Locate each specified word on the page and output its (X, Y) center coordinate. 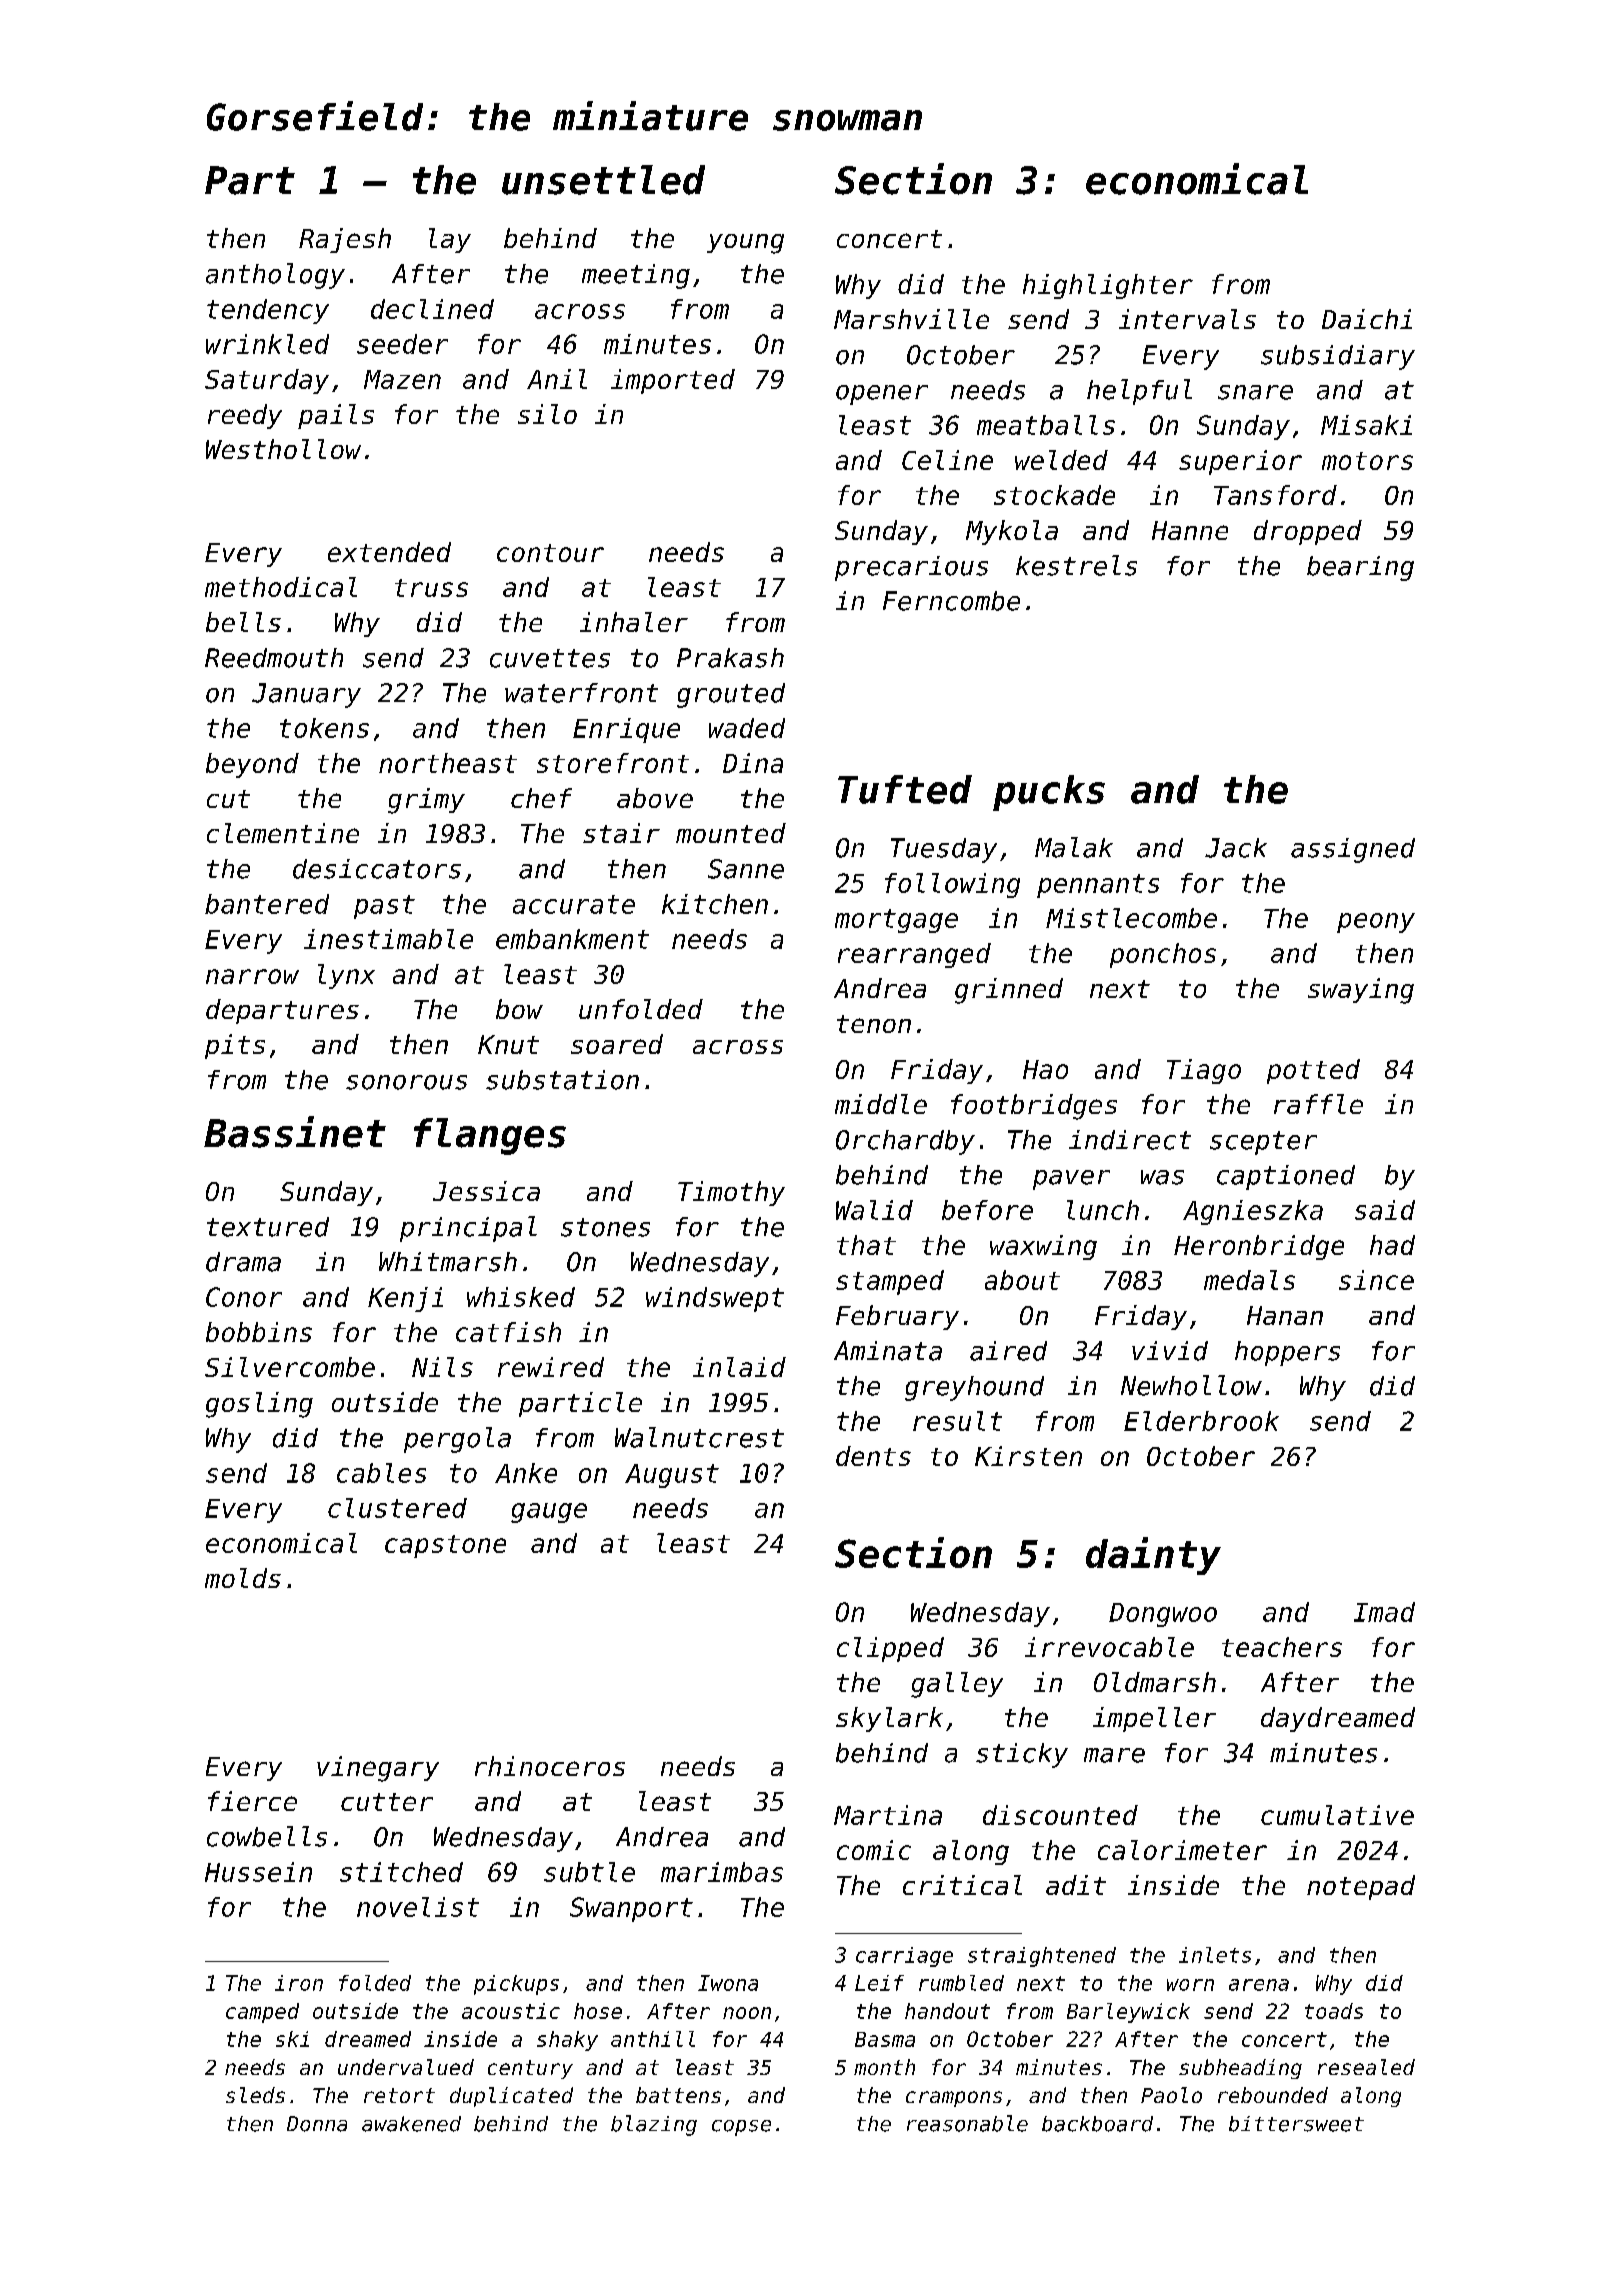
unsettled (603, 180)
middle (881, 1104)
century (530, 2069)
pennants (1098, 886)
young (745, 244)
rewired (551, 1367)
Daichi (1367, 319)
